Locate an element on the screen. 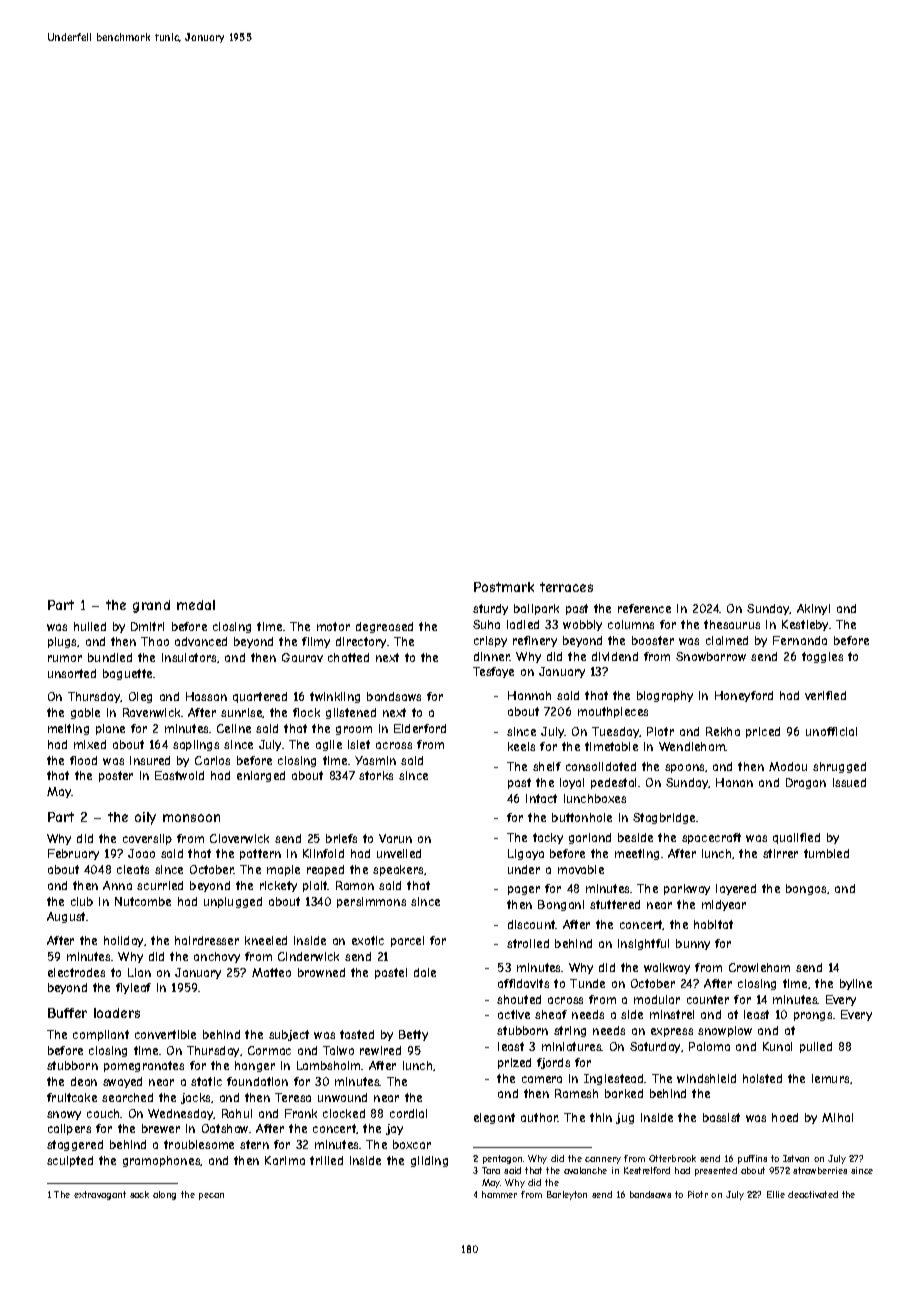 This screenshot has width=924, height=1308. flood is located at coordinates (83, 760).
